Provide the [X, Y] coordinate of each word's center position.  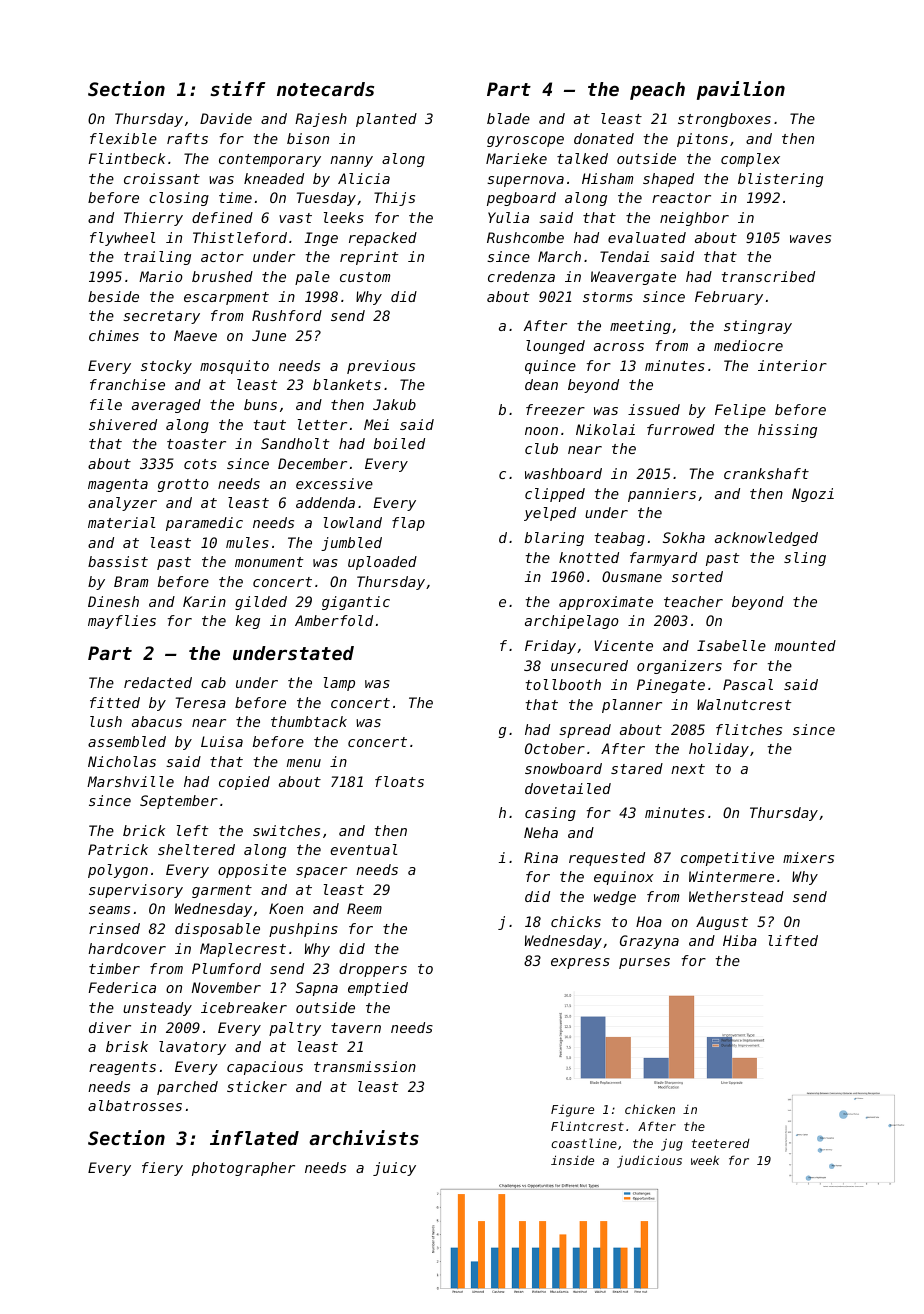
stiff [238, 88]
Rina [541, 857]
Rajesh [321, 120]
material [121, 522]
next [688, 769]
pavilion [741, 90]
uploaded [382, 563]
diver [110, 1027]
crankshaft [766, 473]
